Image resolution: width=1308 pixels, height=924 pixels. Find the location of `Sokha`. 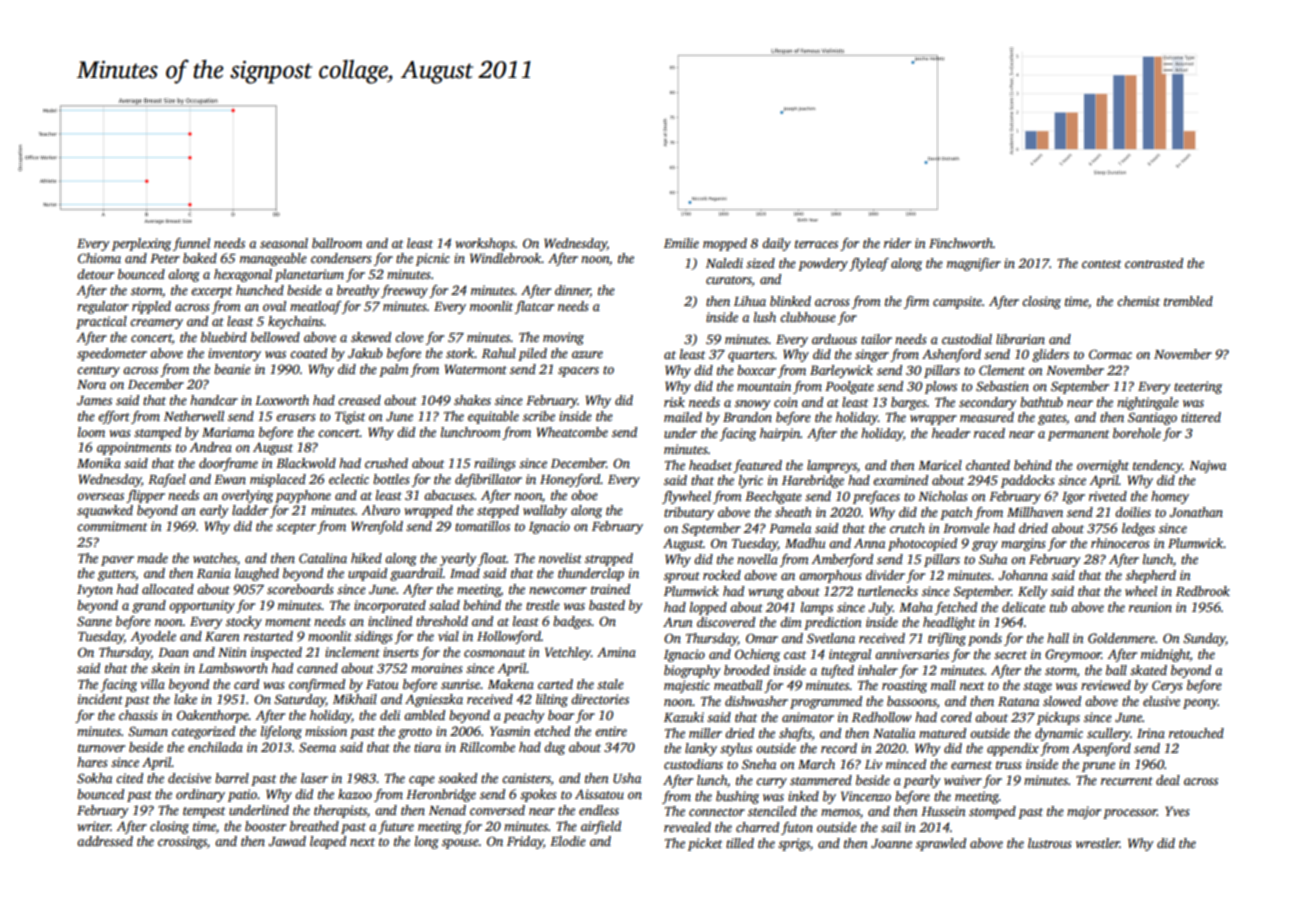

Sokha is located at coordinates (94, 778).
